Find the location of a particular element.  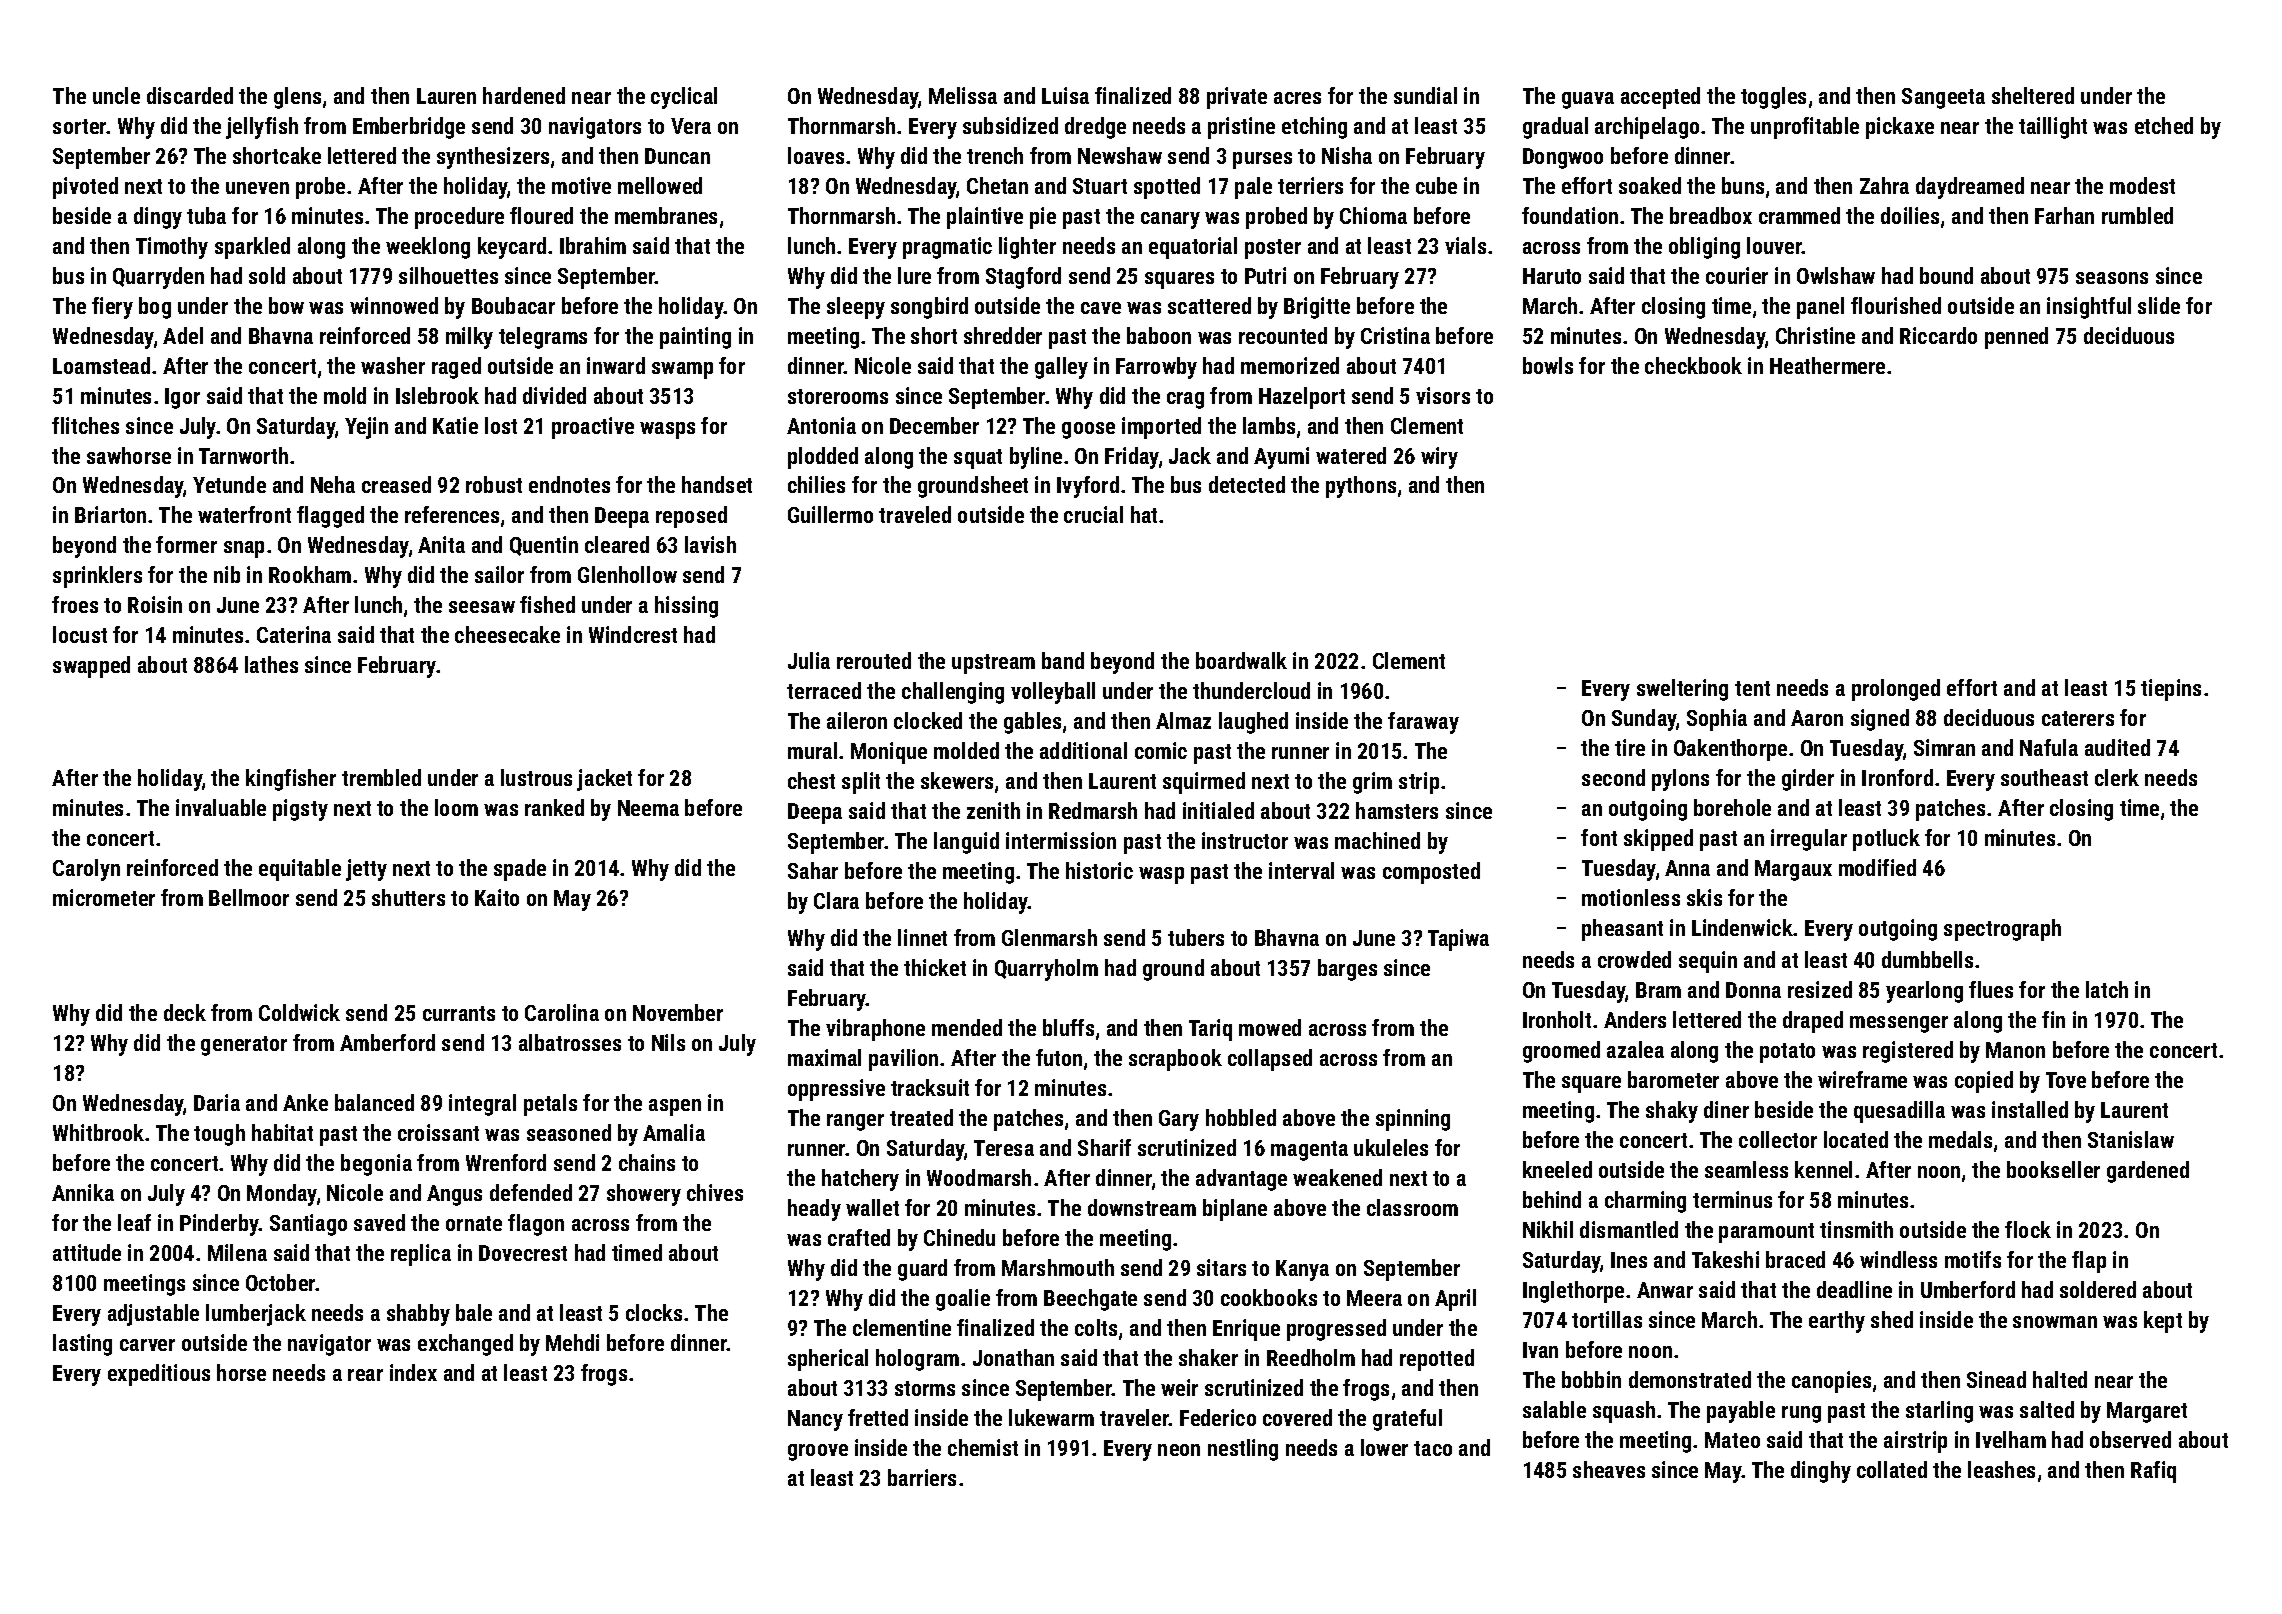

micrometer is located at coordinates (104, 897).
